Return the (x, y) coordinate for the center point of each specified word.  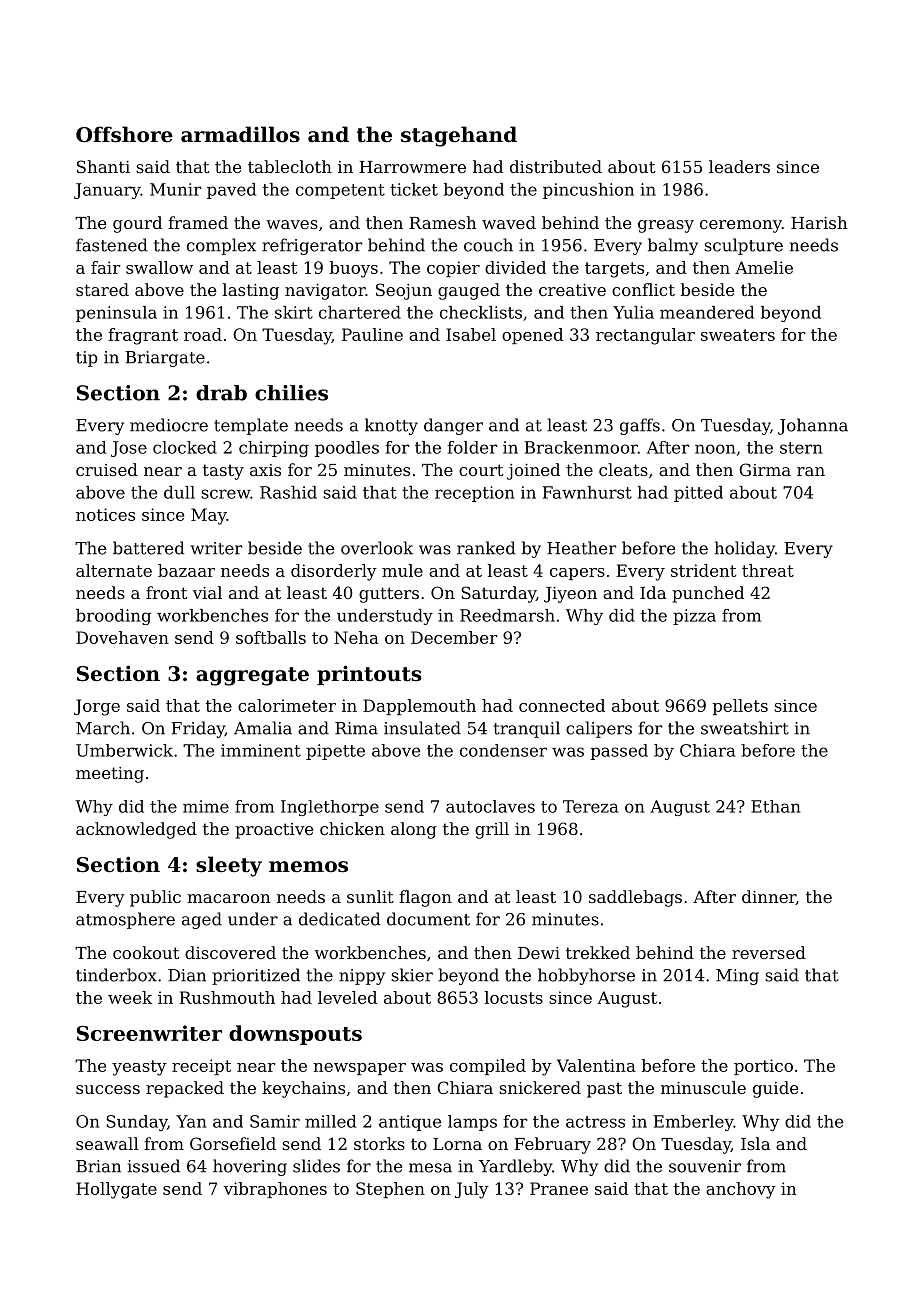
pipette (335, 752)
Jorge (97, 707)
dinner (769, 897)
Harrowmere (412, 167)
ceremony (741, 226)
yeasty (139, 1068)
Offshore (124, 134)
